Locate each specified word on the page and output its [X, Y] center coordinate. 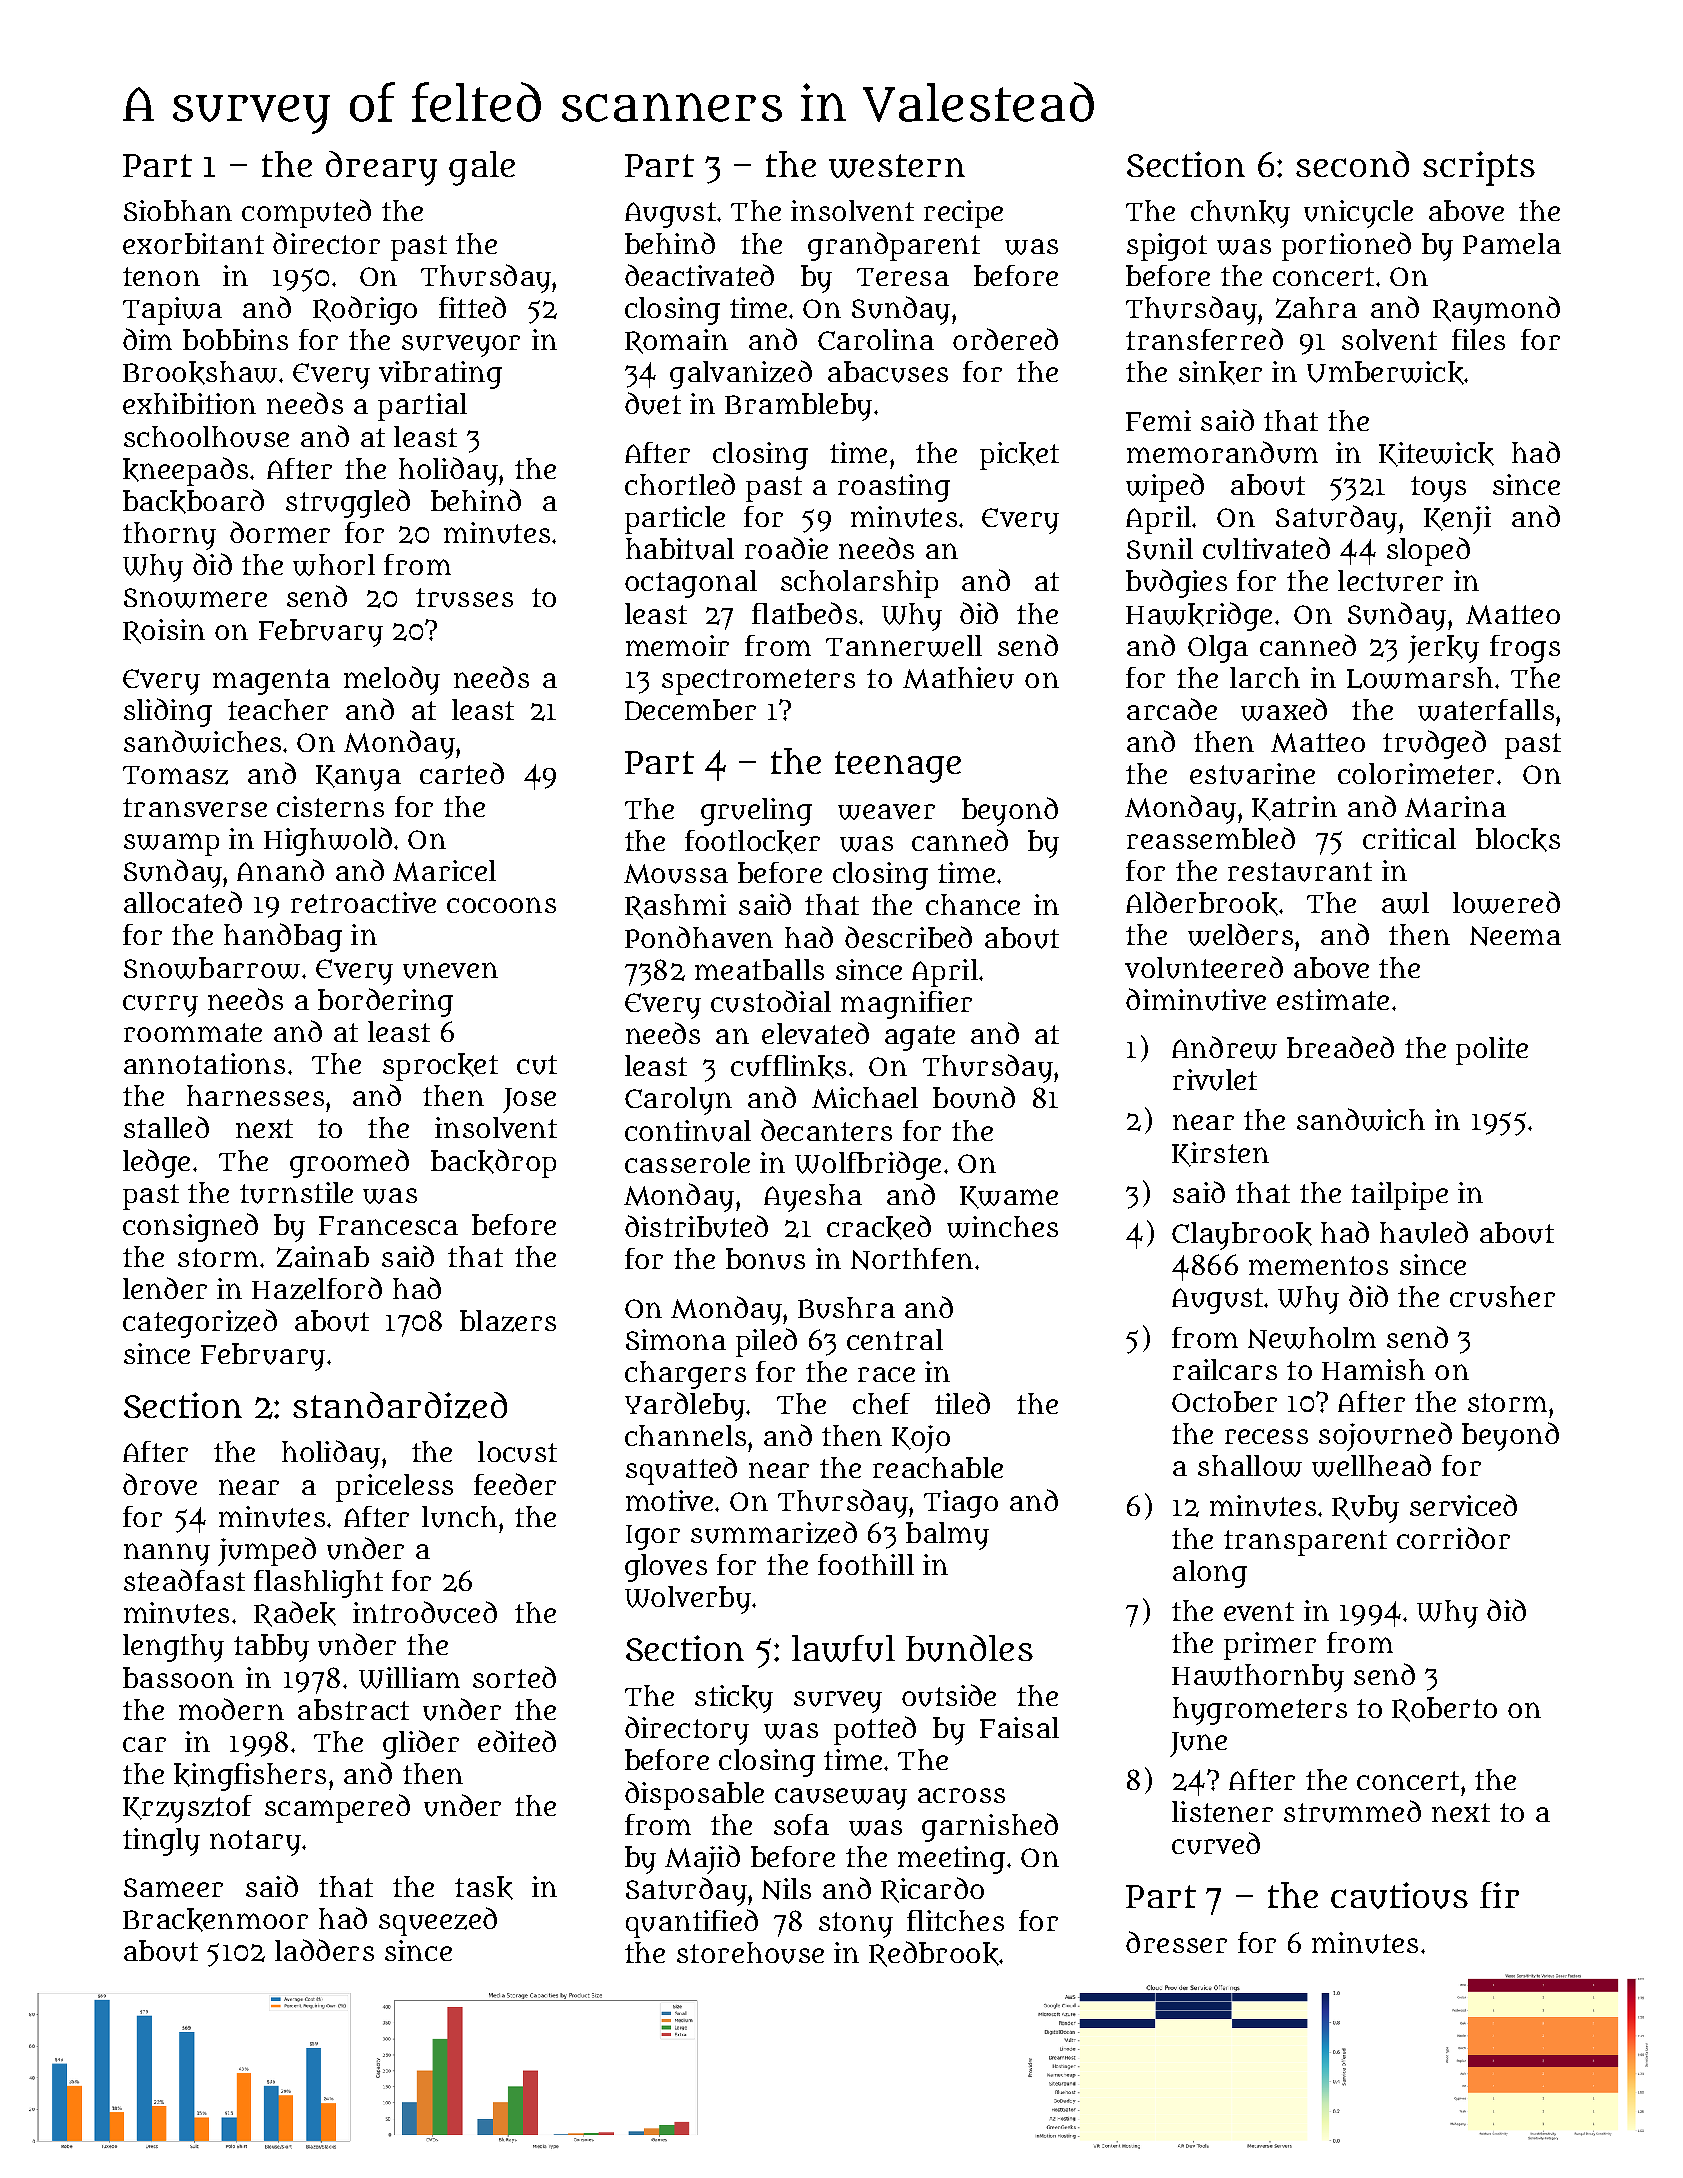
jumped [267, 1551]
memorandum [1222, 452]
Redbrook [934, 1954]
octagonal [691, 584]
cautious [1399, 1895]
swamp [171, 844]
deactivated [699, 275]
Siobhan [178, 210]
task [484, 1888]
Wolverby [688, 1600]
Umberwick [1385, 373]
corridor [1453, 1538]
